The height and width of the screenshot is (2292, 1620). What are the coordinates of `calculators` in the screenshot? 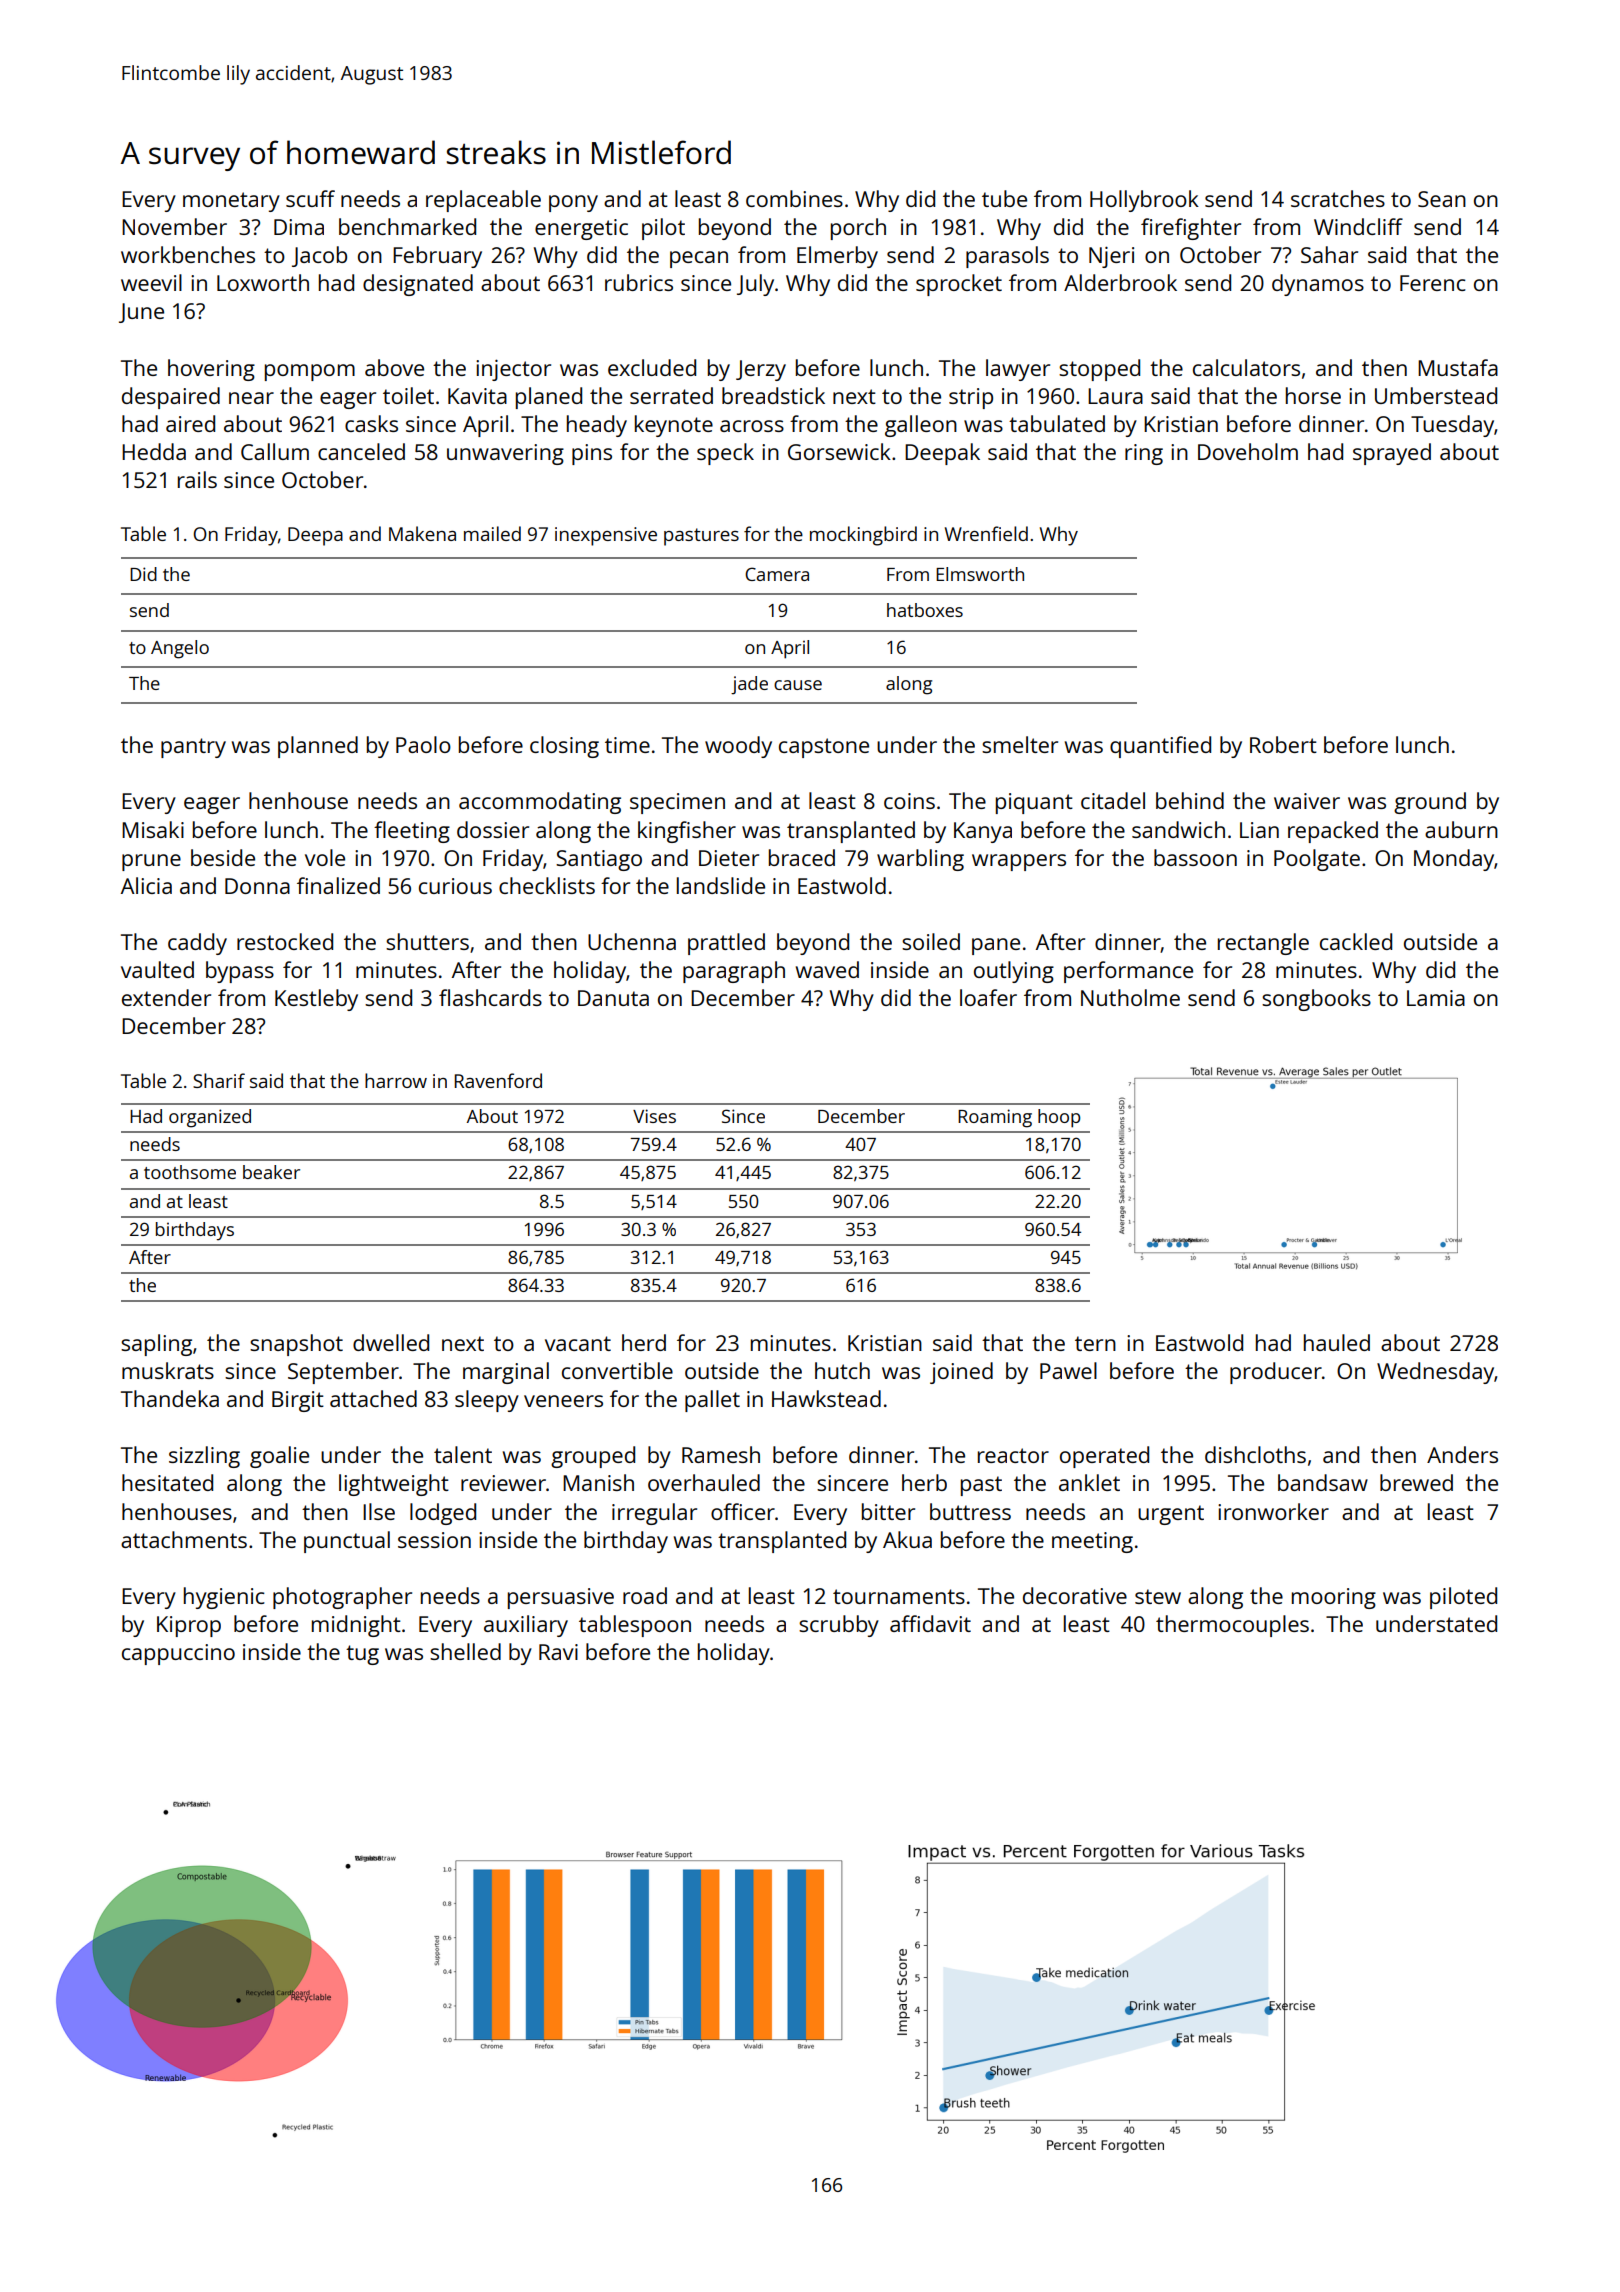 It's located at (1246, 367).
